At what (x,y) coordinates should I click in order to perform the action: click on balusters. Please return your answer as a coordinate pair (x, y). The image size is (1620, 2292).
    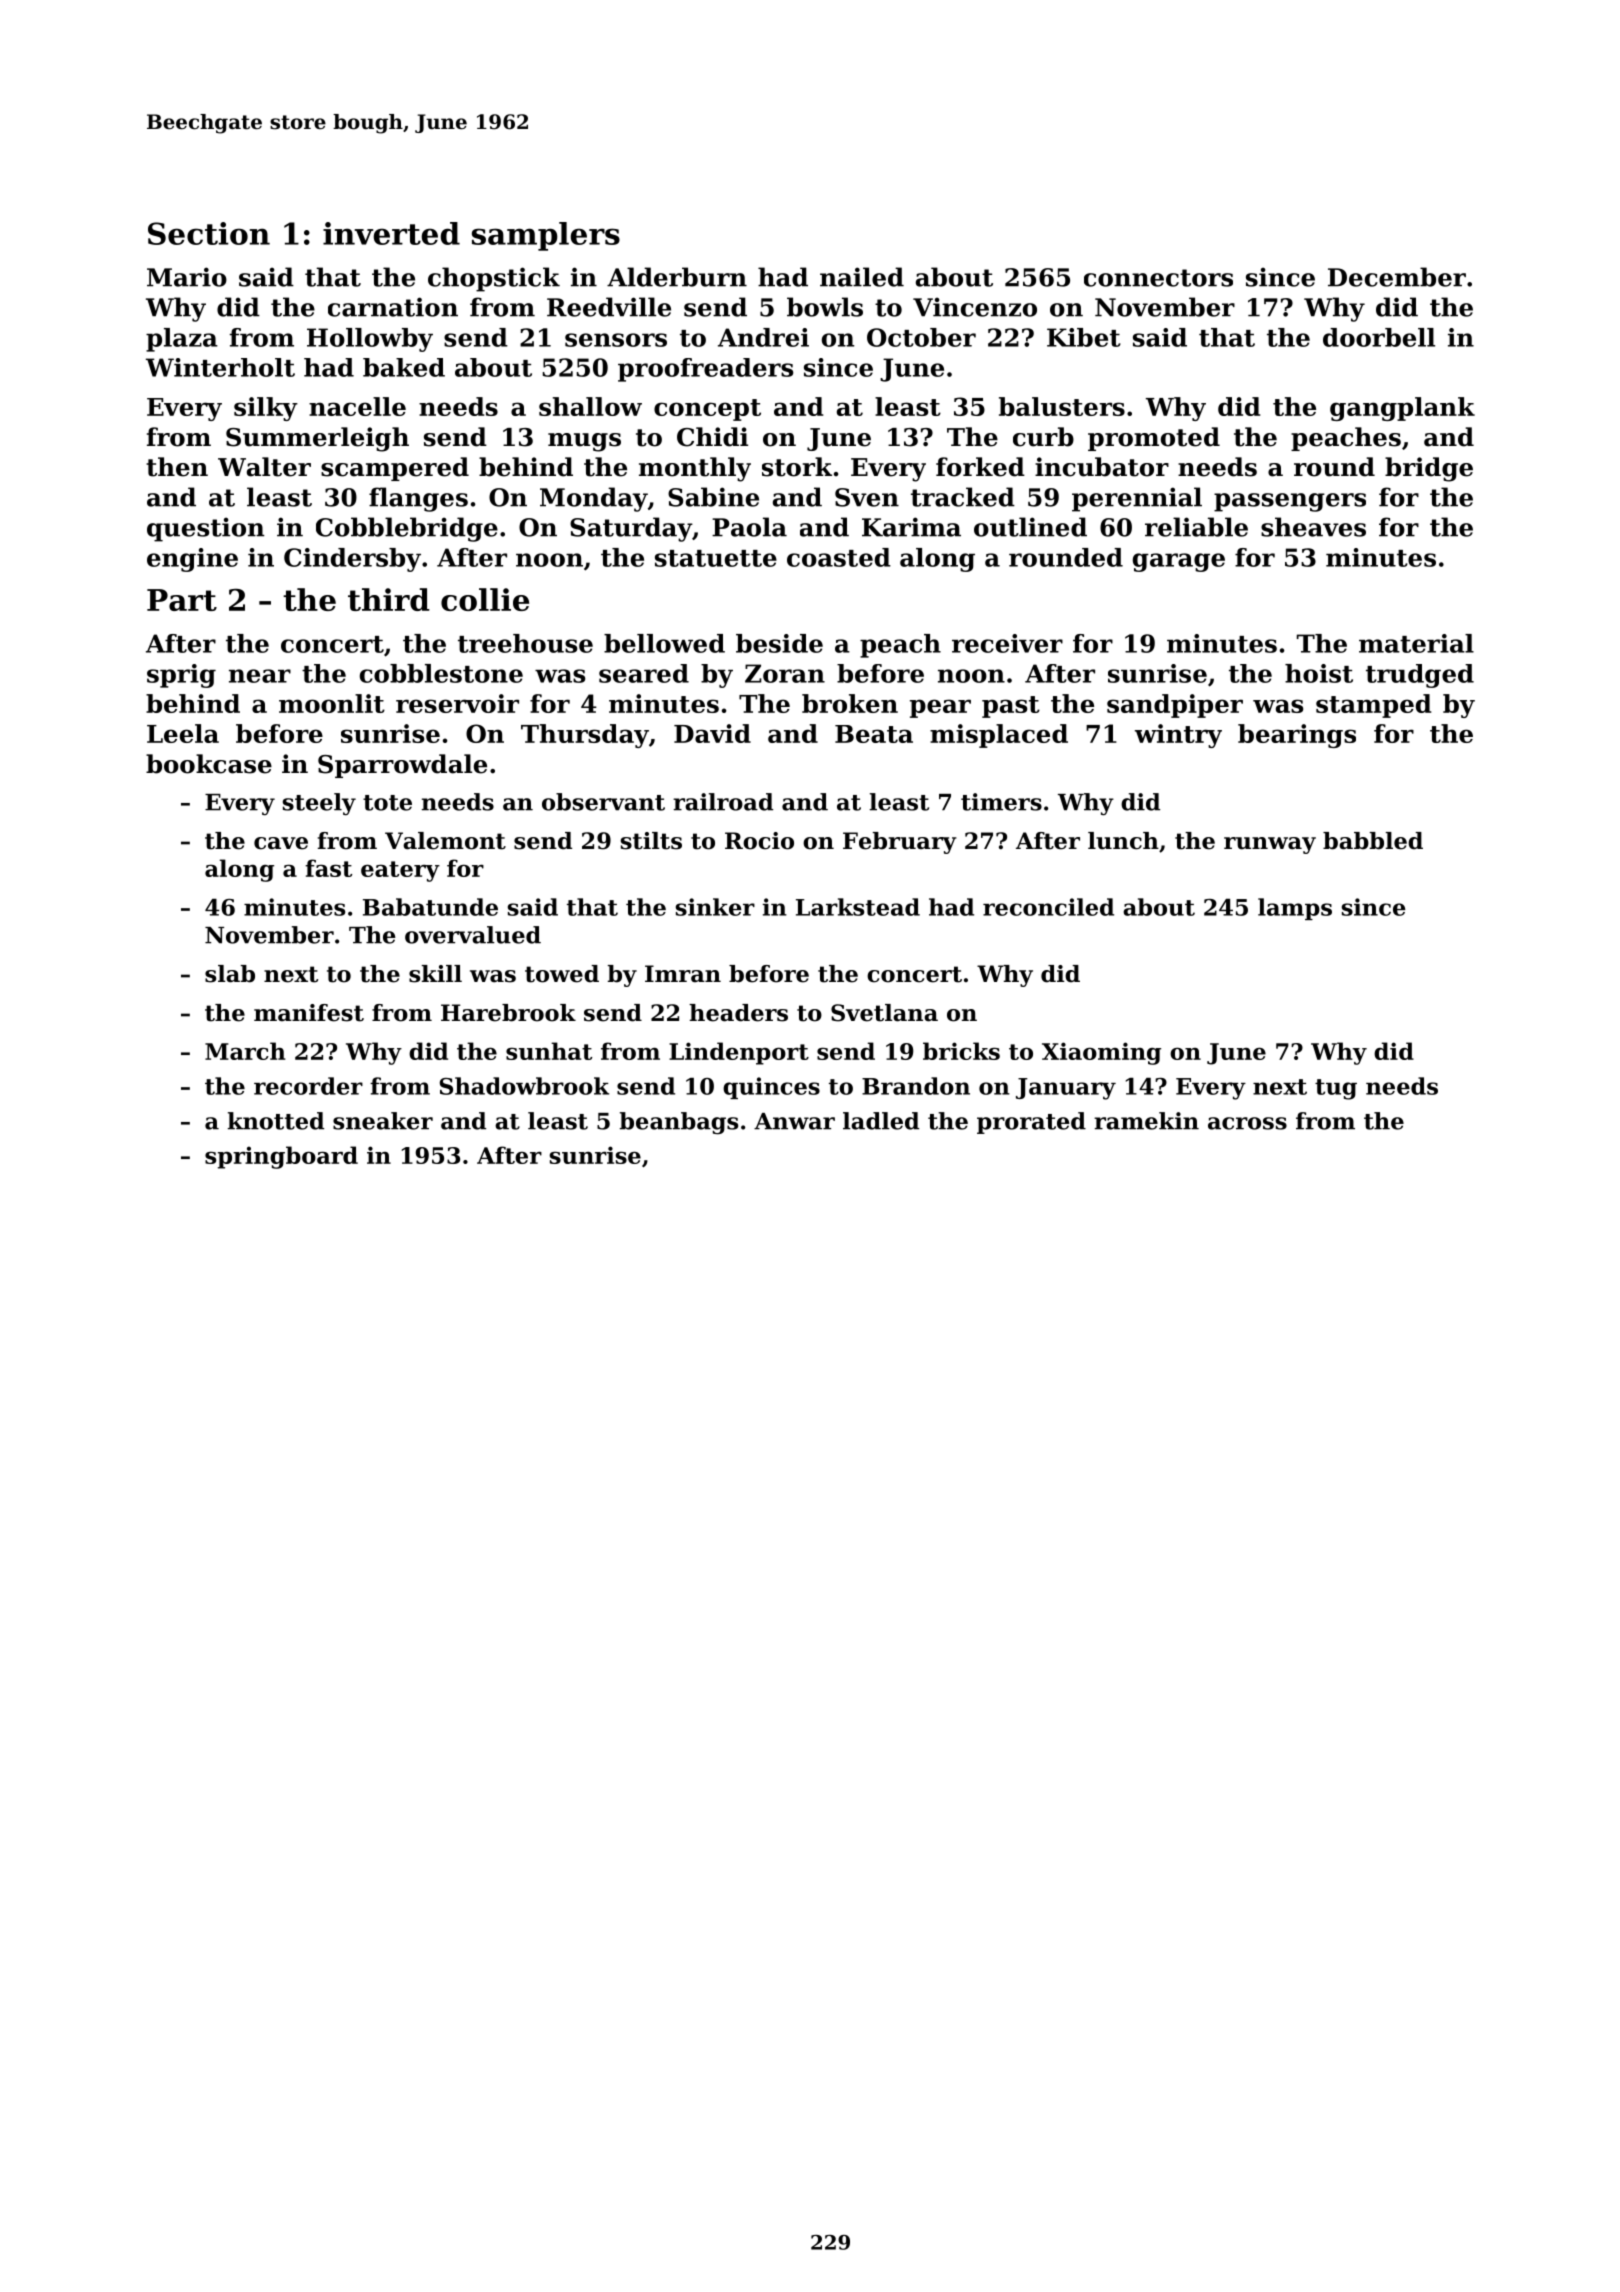
    Looking at the image, I should click on (1062, 406).
